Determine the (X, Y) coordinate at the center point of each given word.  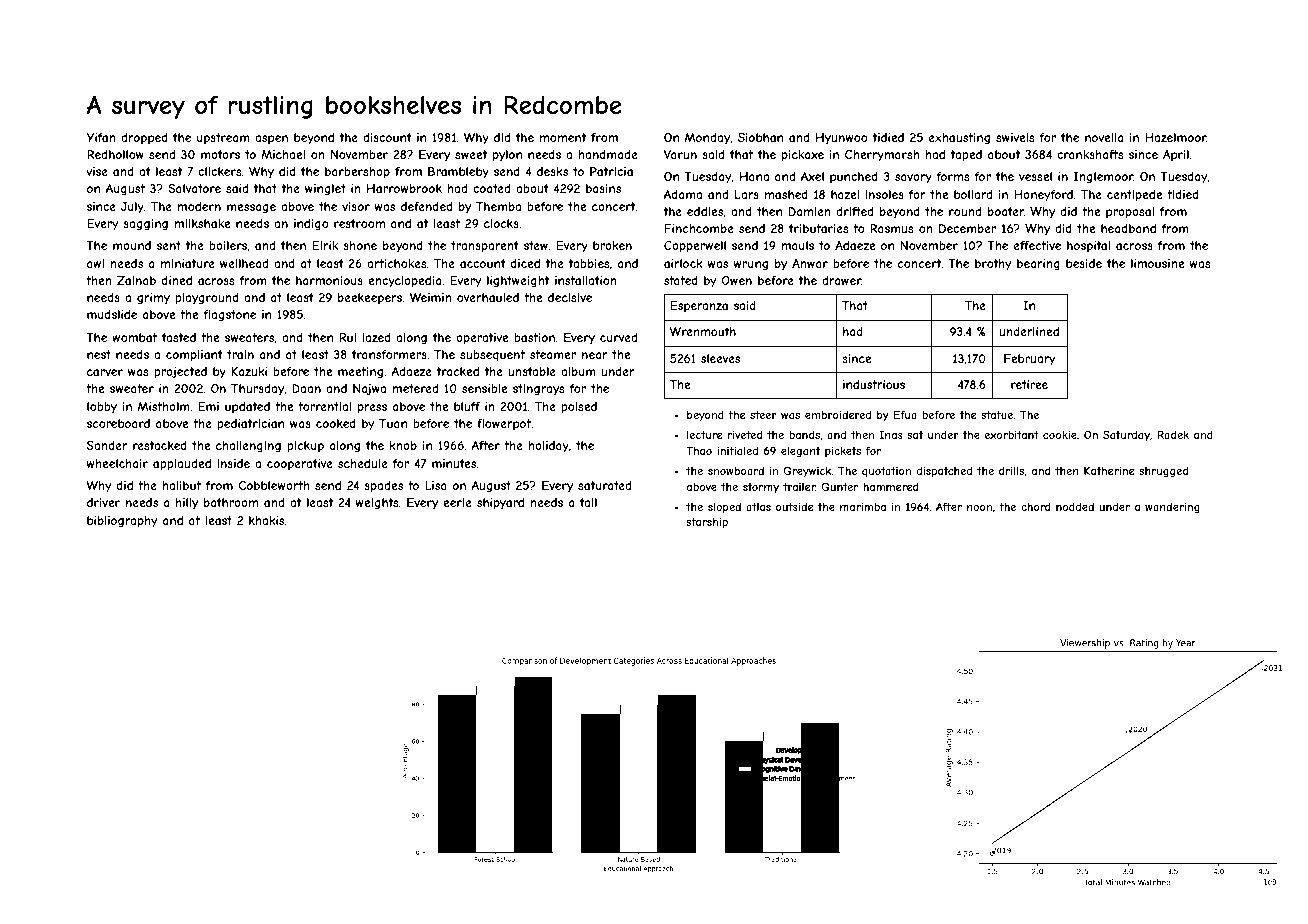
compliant (194, 356)
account (483, 263)
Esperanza (699, 306)
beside (1084, 263)
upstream (223, 139)
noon (979, 508)
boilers (228, 245)
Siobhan (760, 137)
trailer (799, 487)
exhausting (959, 139)
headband (1128, 228)
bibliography (122, 522)
